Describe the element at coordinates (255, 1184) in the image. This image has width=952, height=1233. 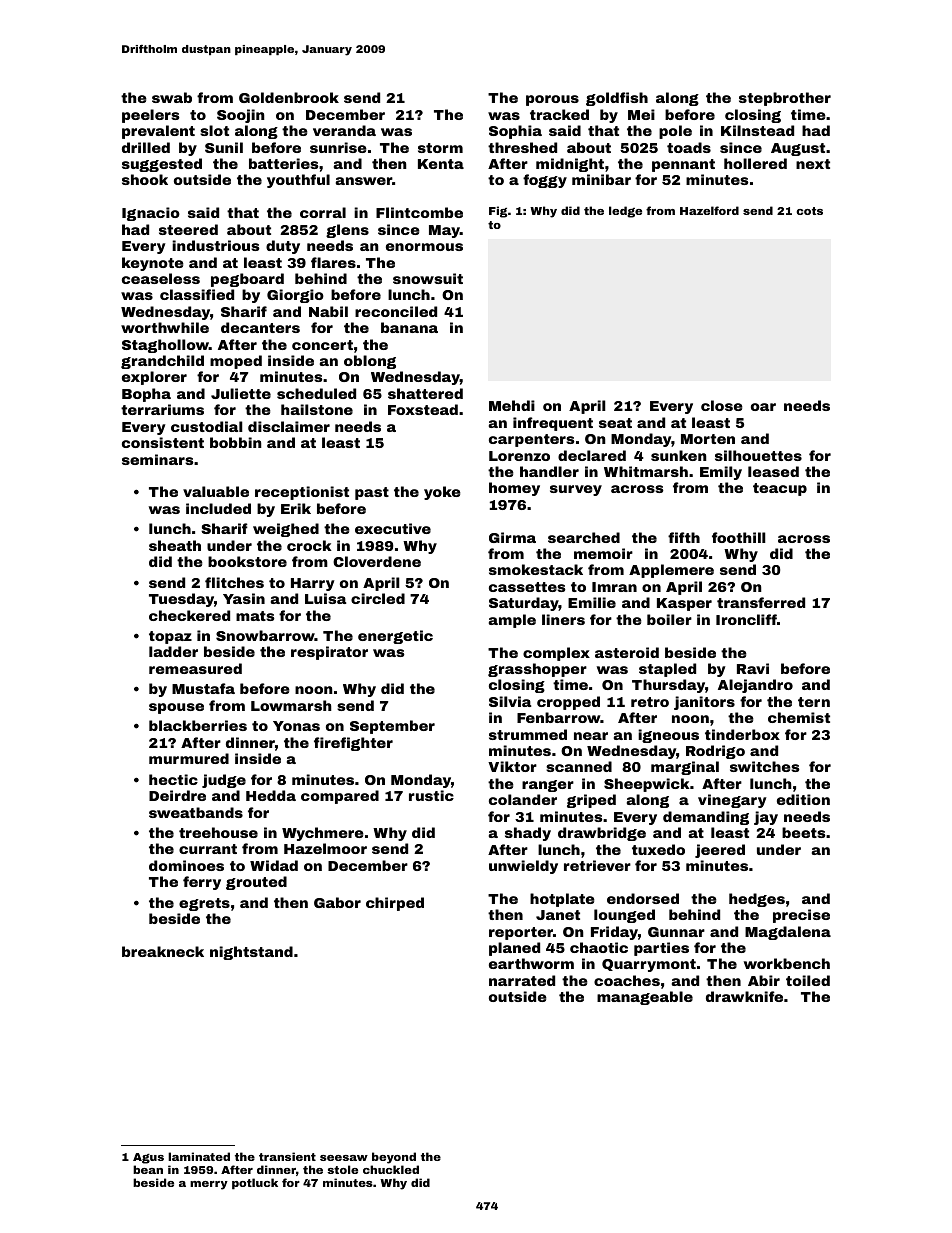
I see `potluck` at that location.
